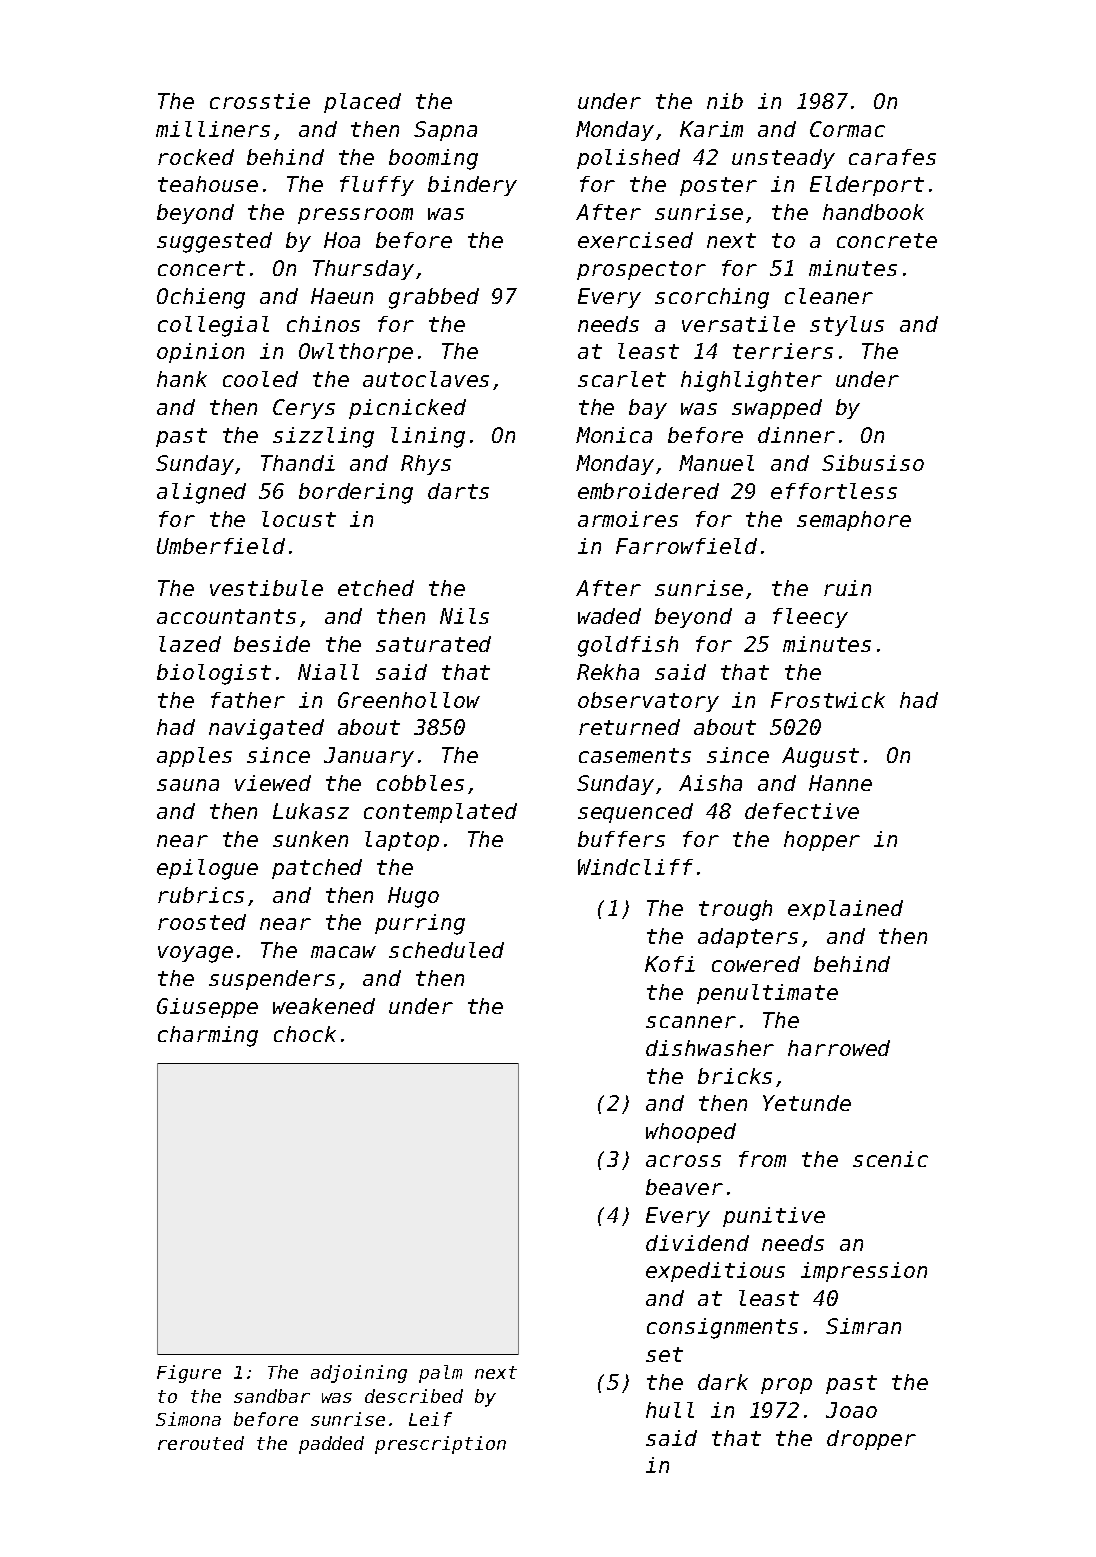 The width and height of the document is (1096, 1557). What do you see at coordinates (845, 910) in the document?
I see `explained` at bounding box center [845, 910].
